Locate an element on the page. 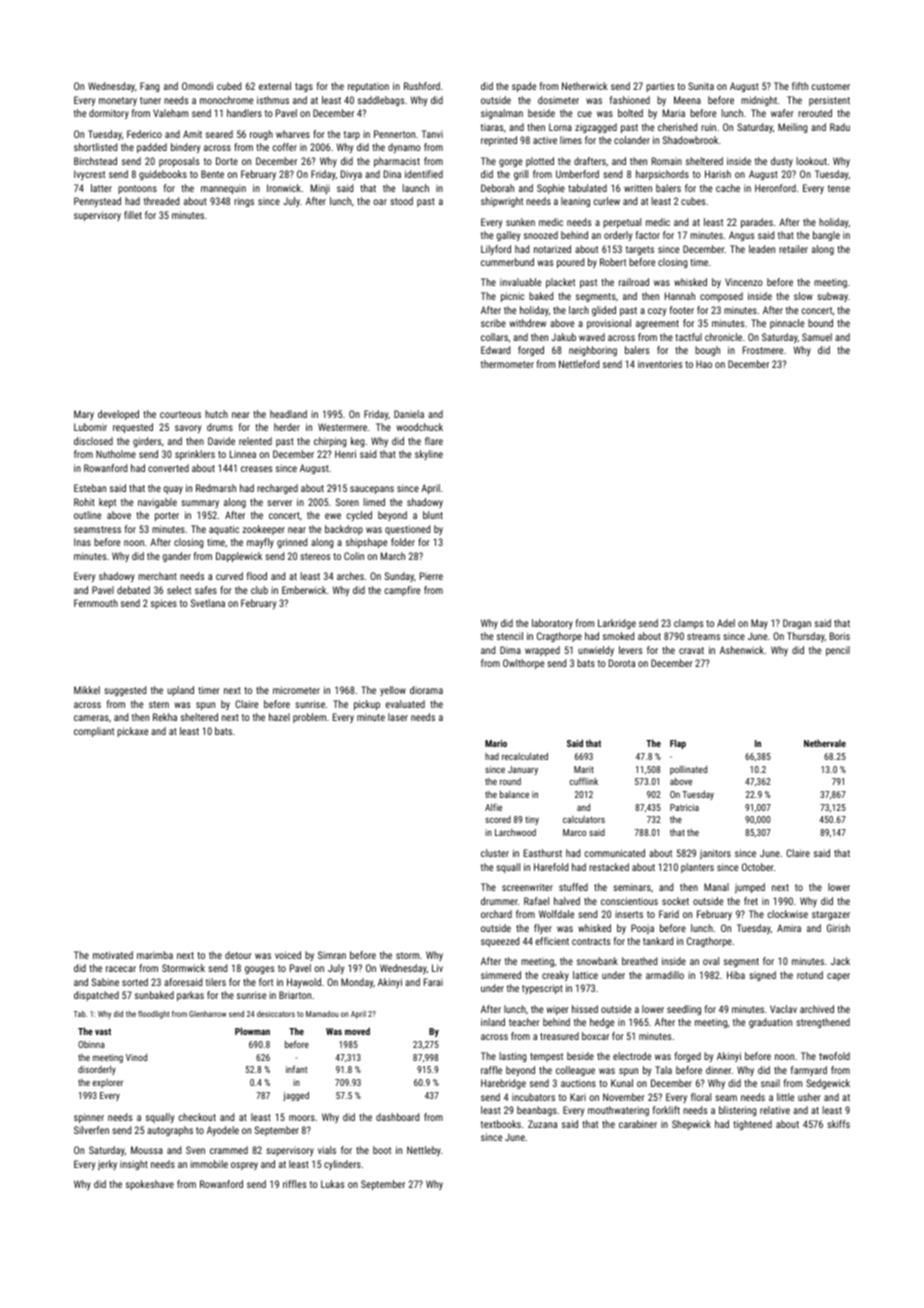  notarized is located at coordinates (552, 249).
